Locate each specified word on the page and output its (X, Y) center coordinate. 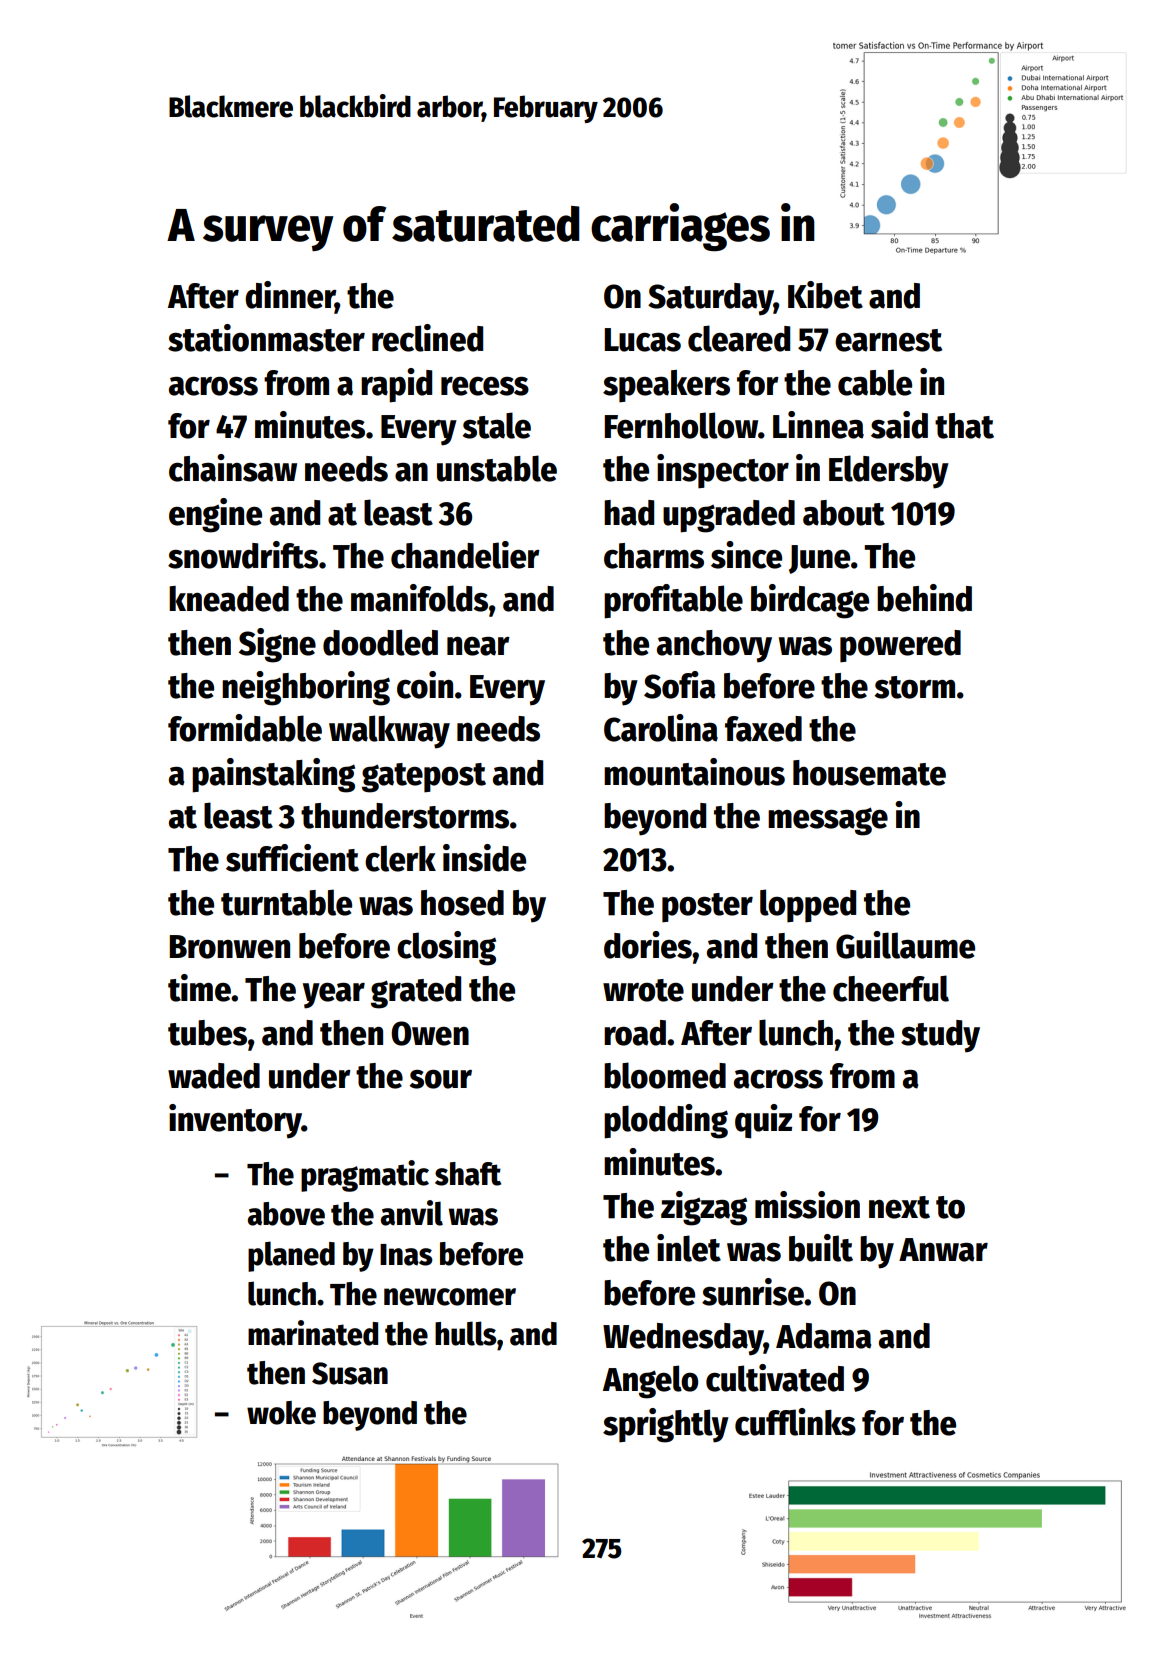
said (899, 425)
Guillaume (905, 945)
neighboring (306, 688)
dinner (290, 295)
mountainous (694, 772)
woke (281, 1413)
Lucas (642, 340)
